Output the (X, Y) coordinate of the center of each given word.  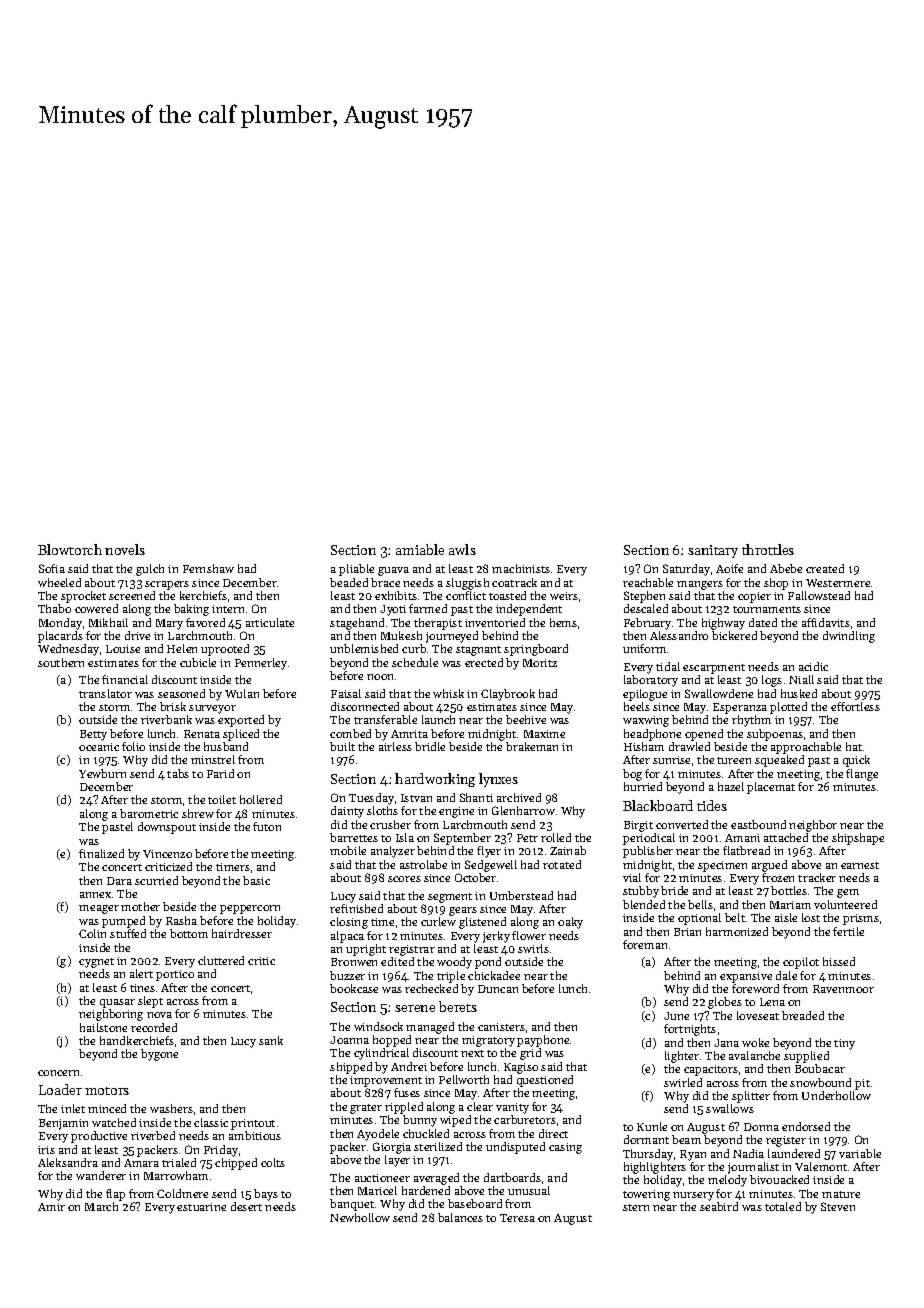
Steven (838, 1206)
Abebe (786, 568)
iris (46, 1150)
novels (125, 549)
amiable (420, 549)
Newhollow (360, 1217)
